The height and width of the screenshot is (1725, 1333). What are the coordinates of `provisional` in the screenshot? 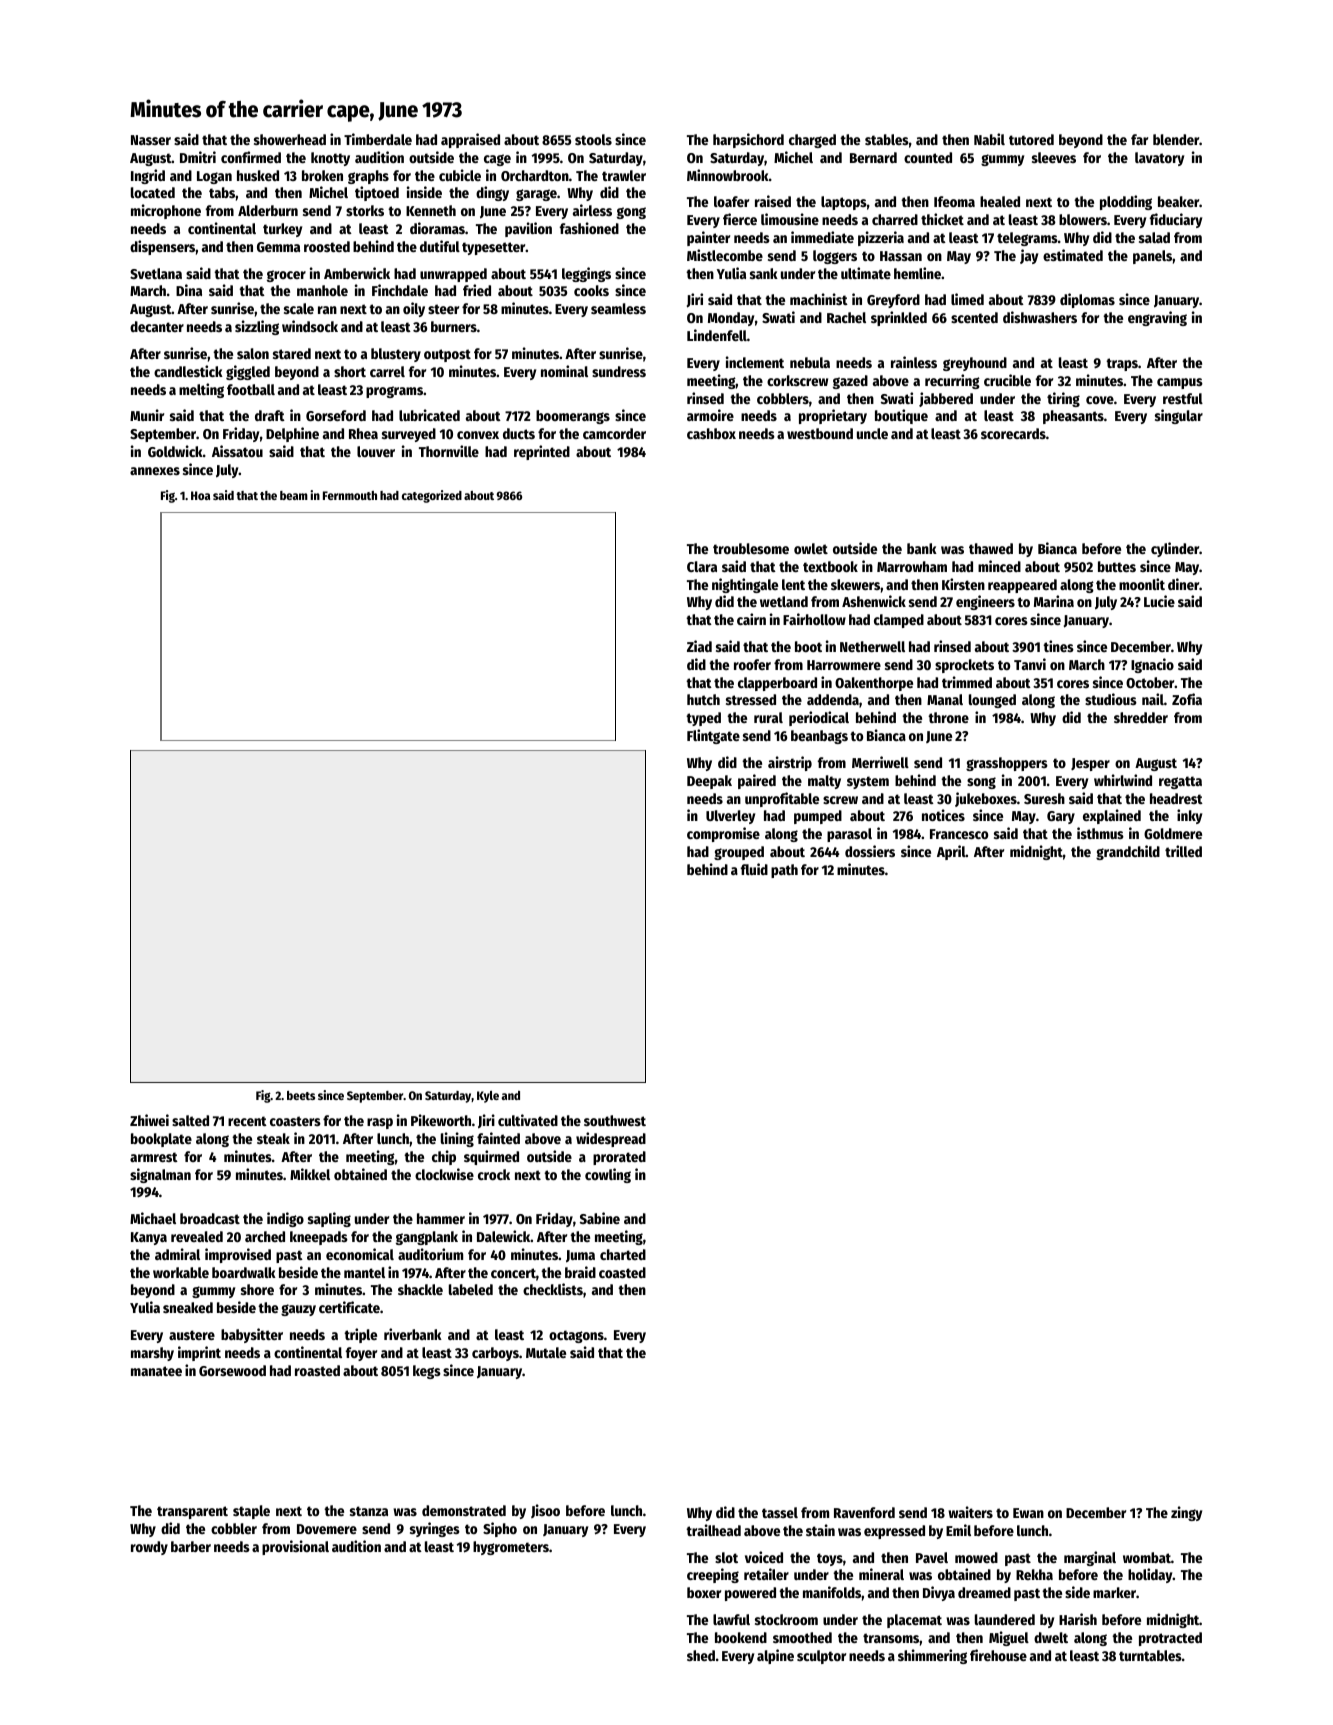 It's located at (295, 1547).
